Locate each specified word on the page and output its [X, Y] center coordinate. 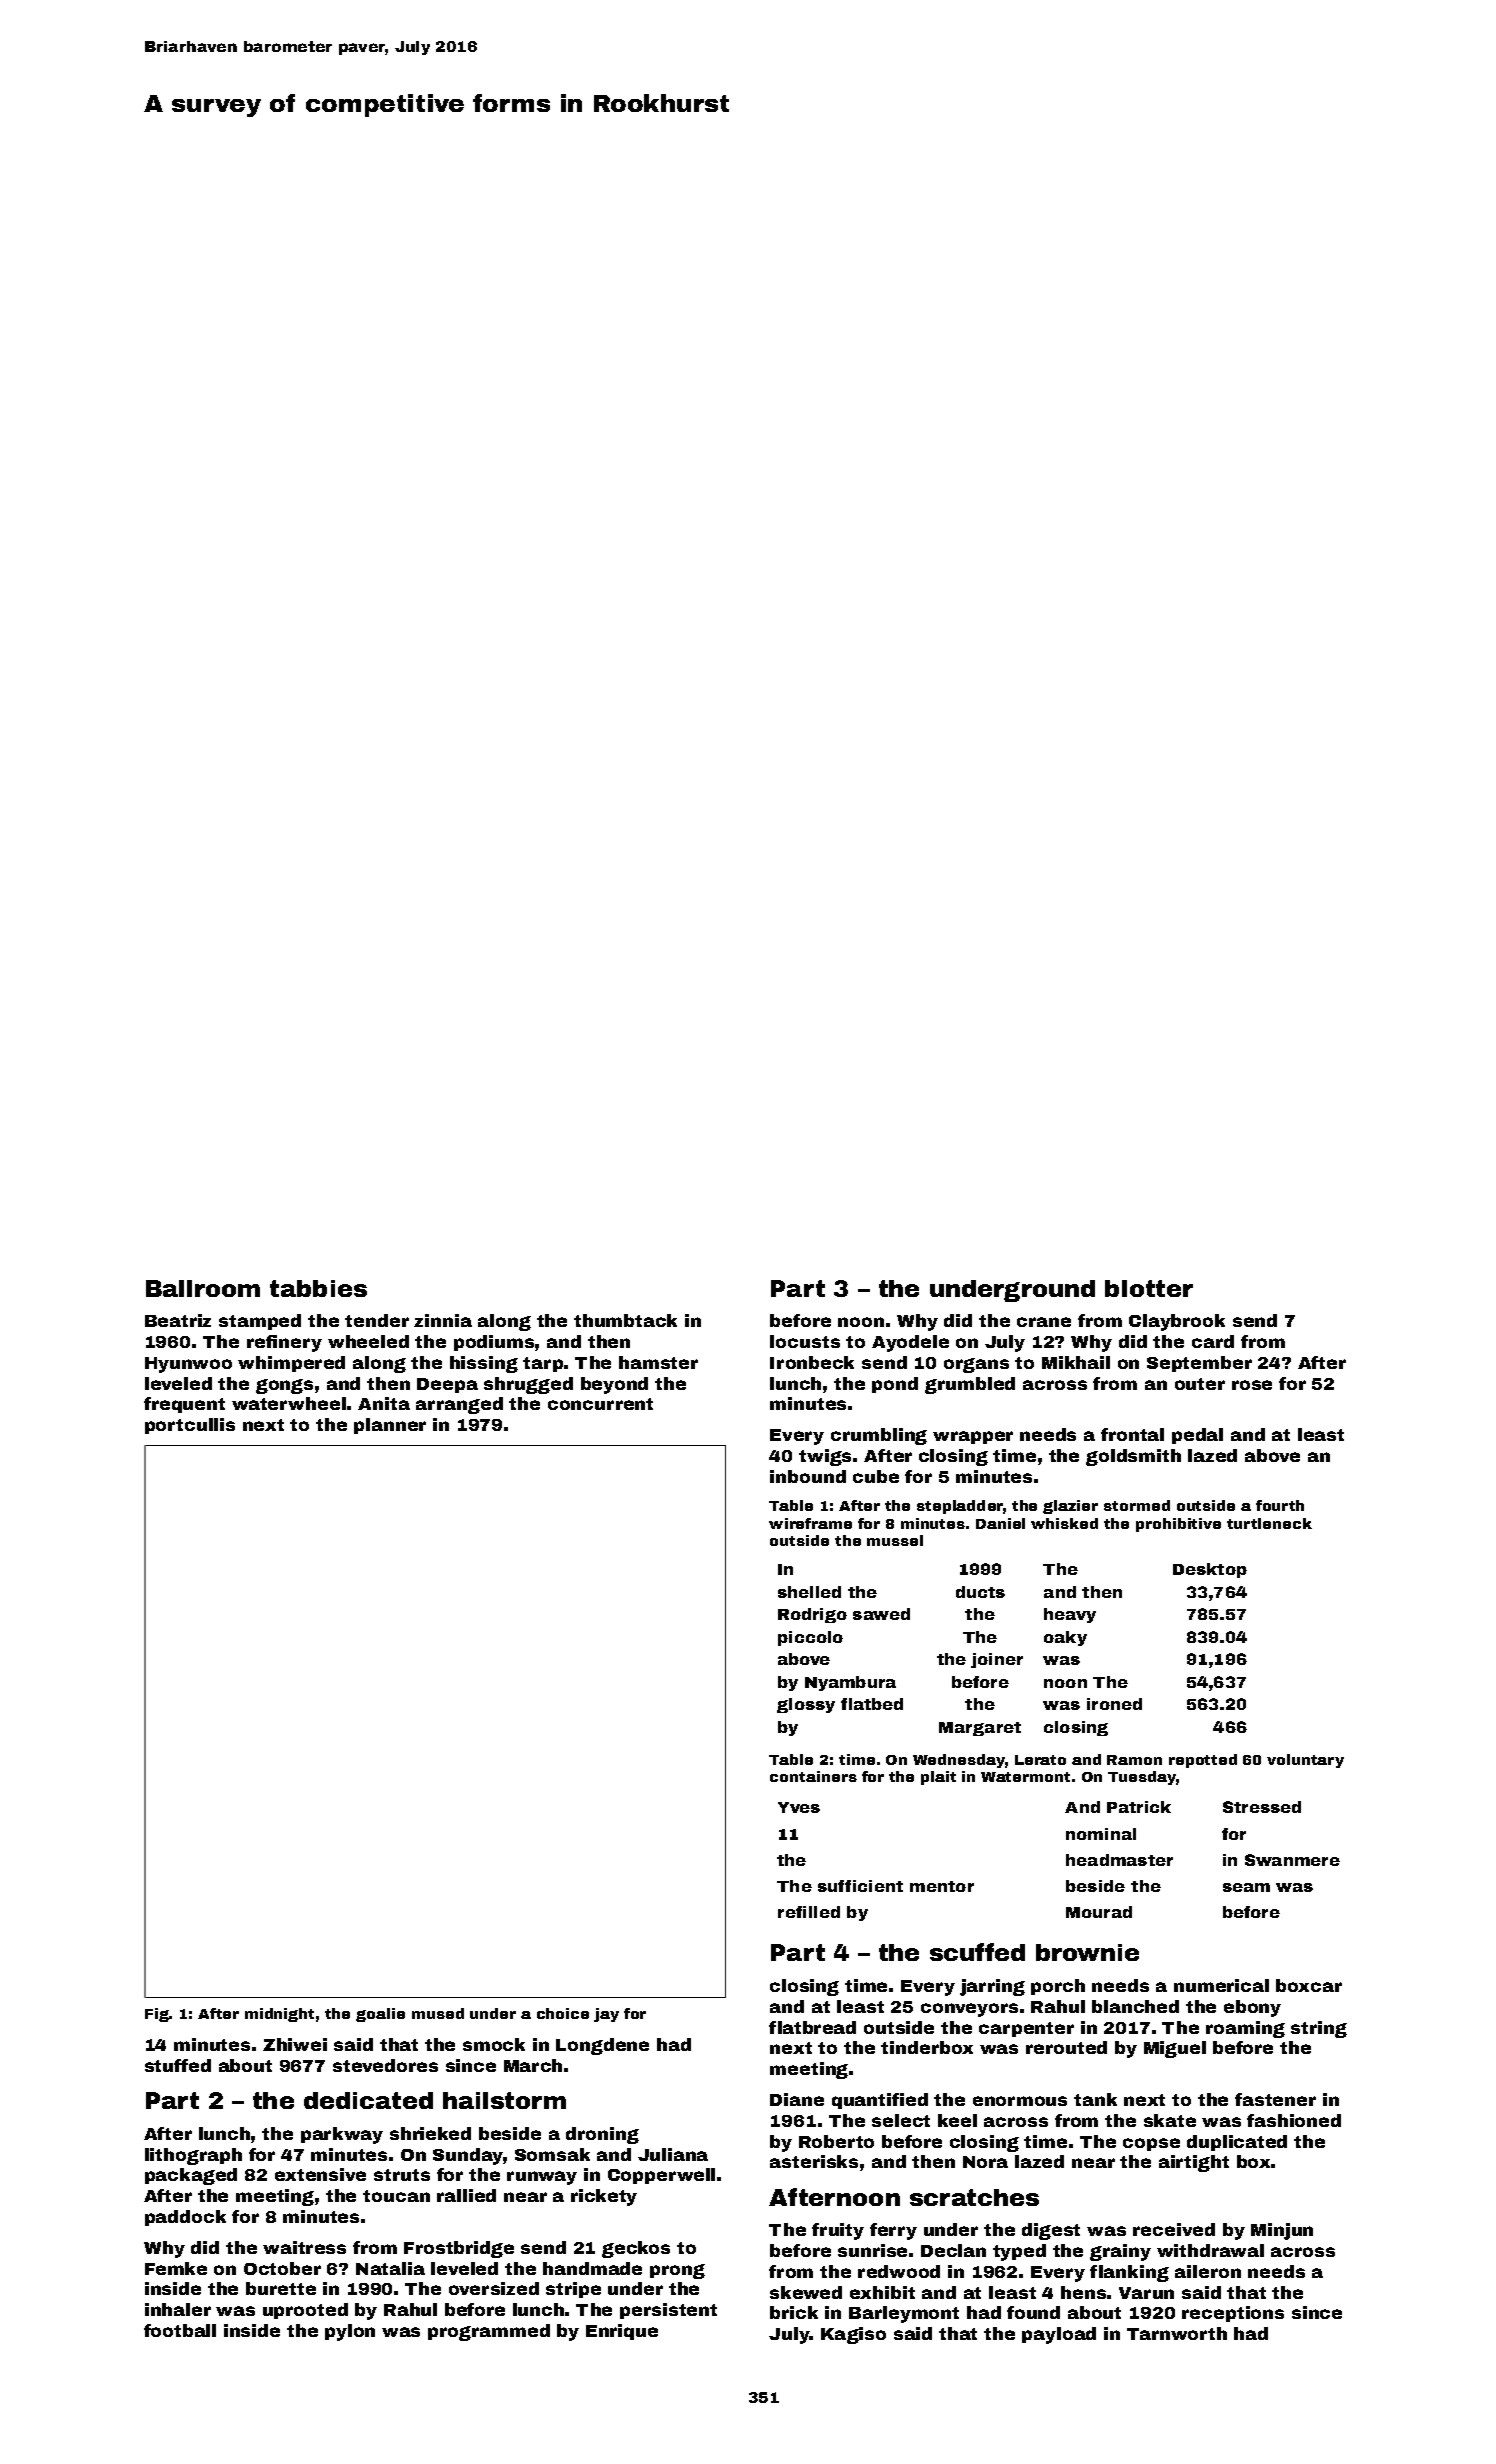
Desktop [1210, 1570]
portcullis [190, 1426]
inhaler [178, 2309]
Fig [157, 2015]
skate [1170, 2120]
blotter [1149, 1288]
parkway [342, 2135]
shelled [809, 1592]
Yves [799, 1807]
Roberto [836, 2141]
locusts [805, 1341]
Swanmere [1292, 1860]
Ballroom [203, 1288]
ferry [893, 2231]
